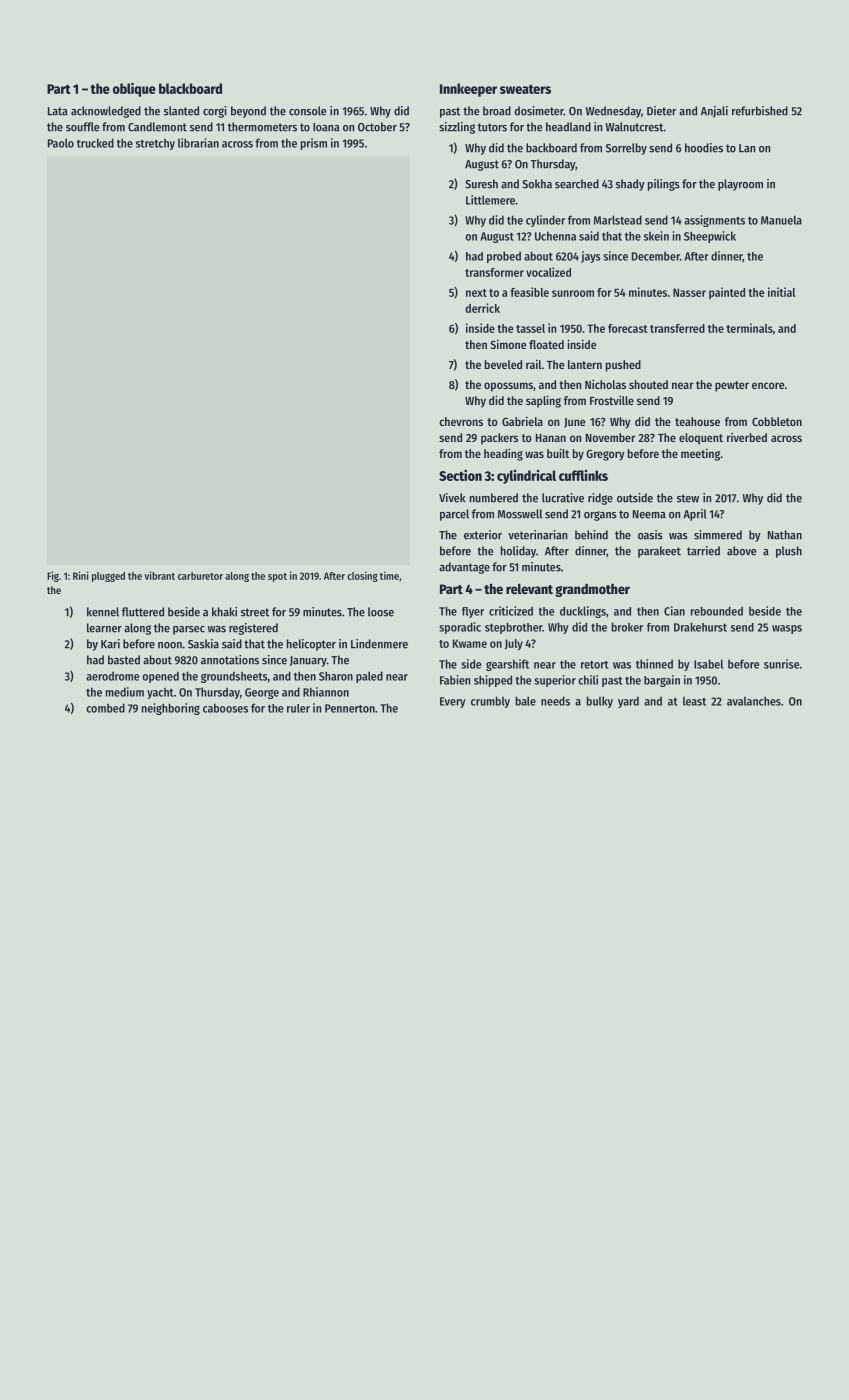 This screenshot has height=1400, width=849. What do you see at coordinates (503, 454) in the screenshot?
I see `heading` at bounding box center [503, 454].
